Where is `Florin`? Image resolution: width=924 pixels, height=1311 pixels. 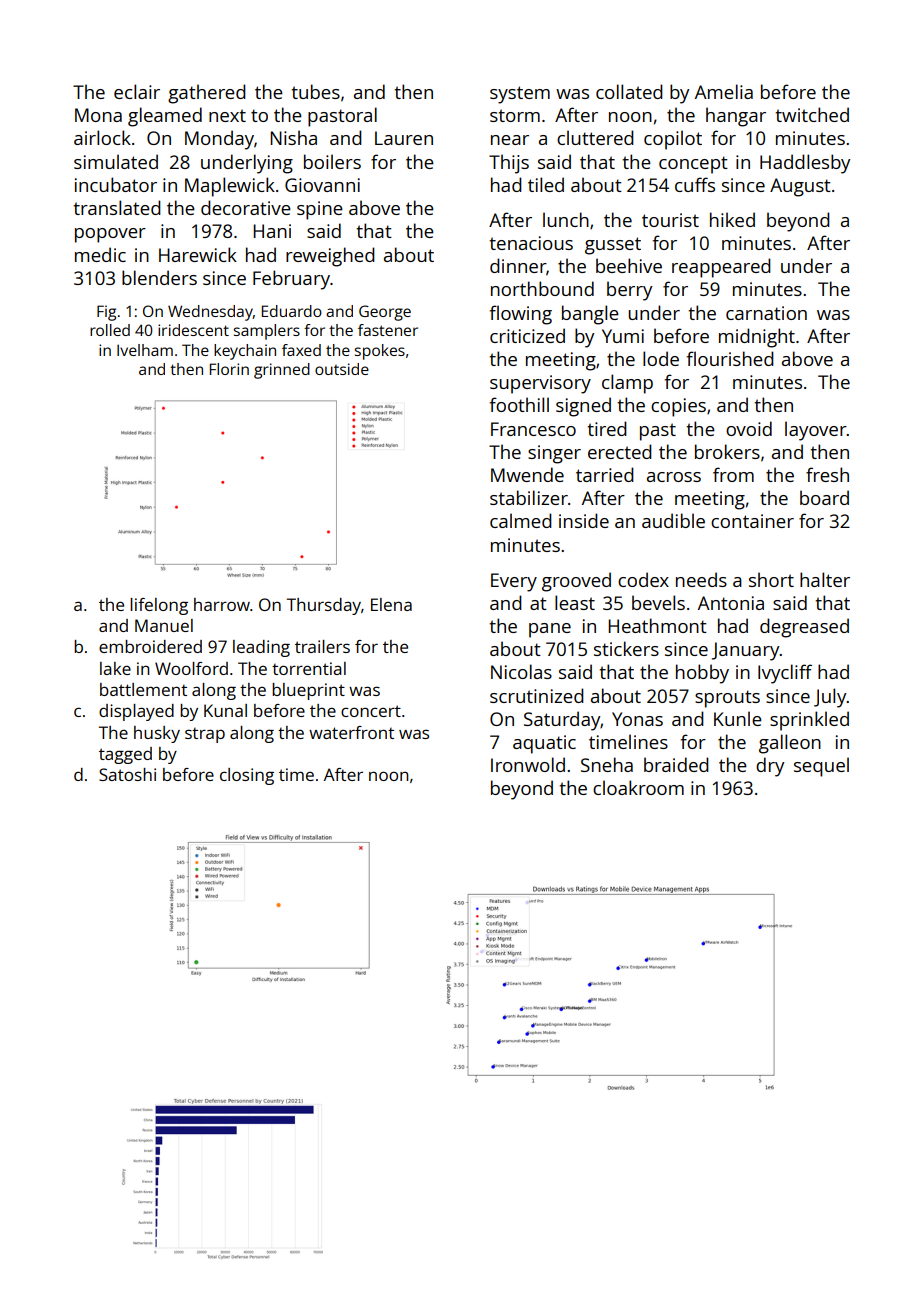
Florin is located at coordinates (229, 369).
